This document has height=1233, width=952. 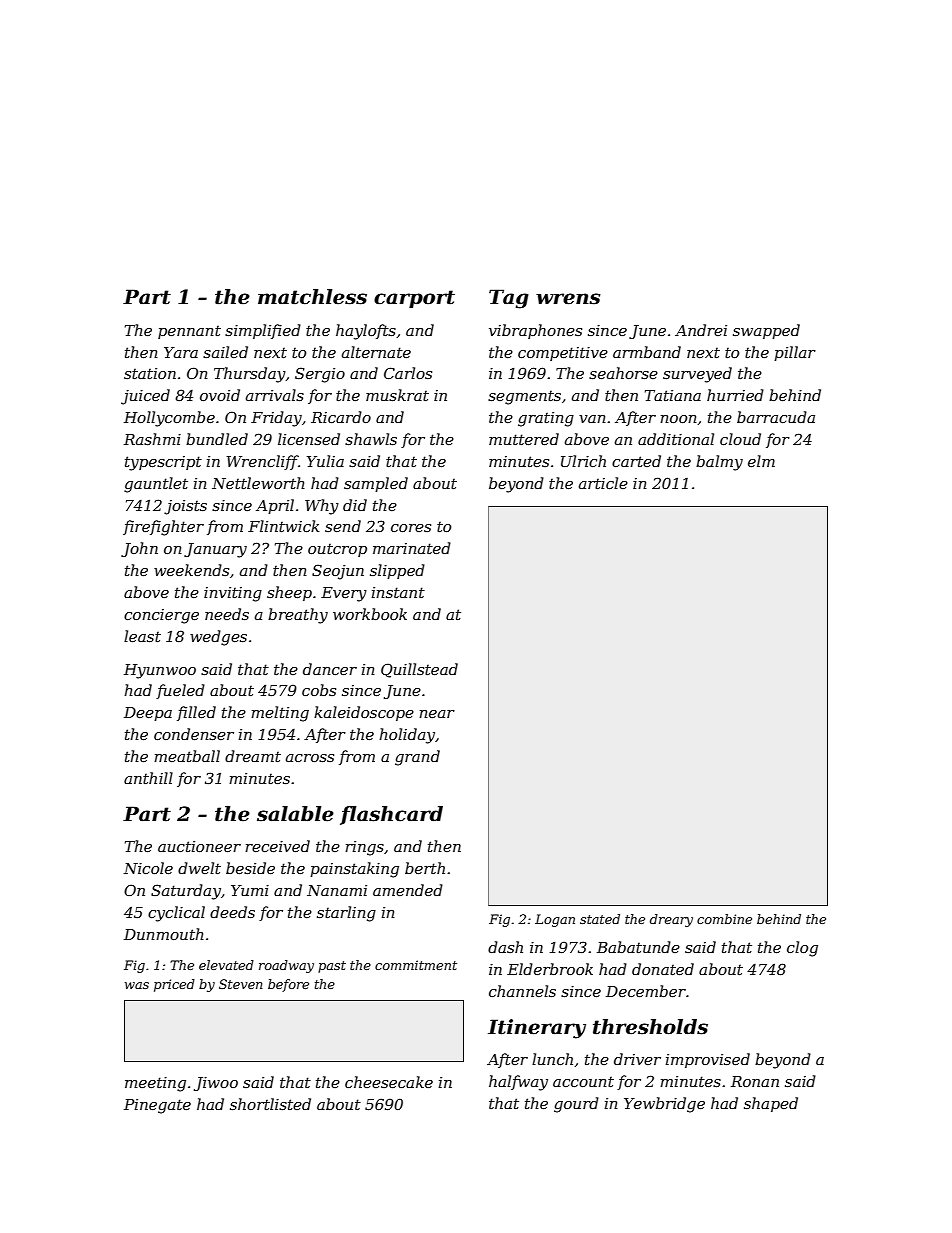 I want to click on pennant, so click(x=189, y=332).
